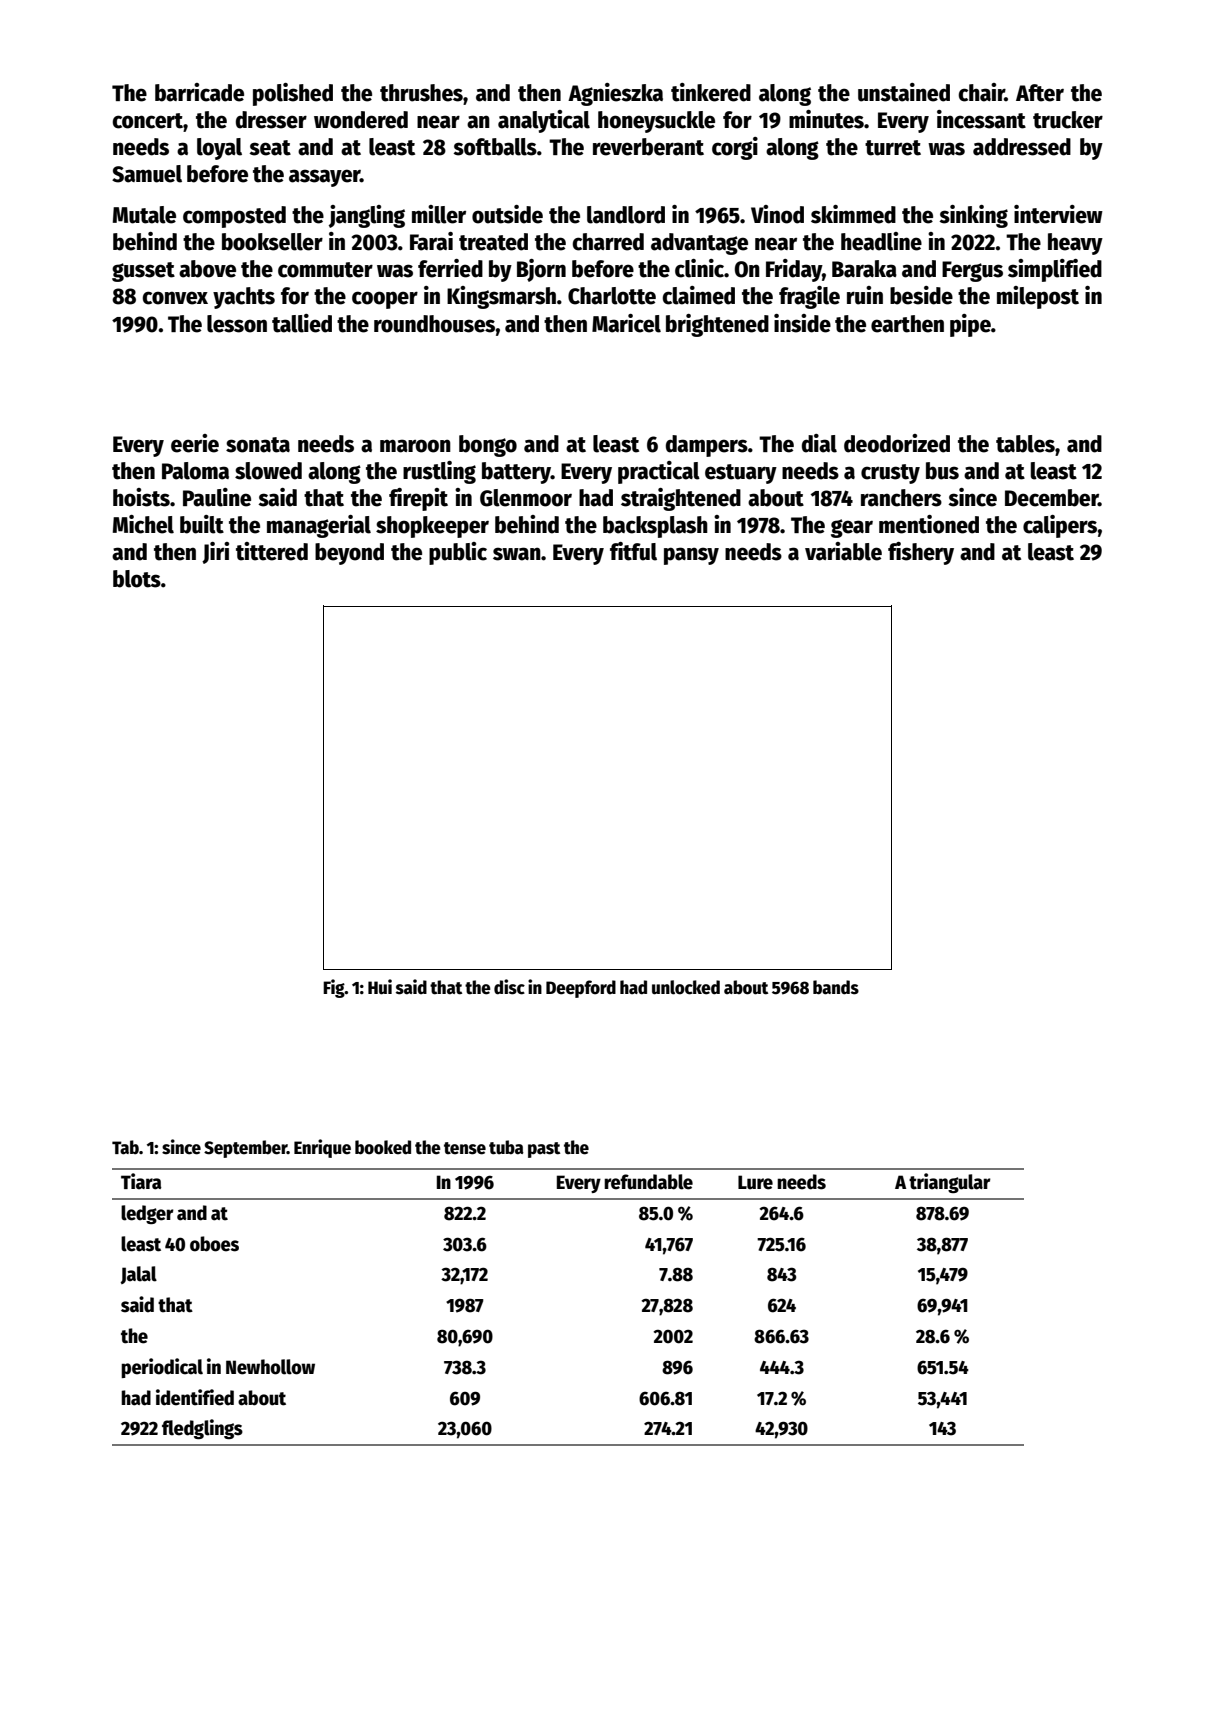 This page has height=1718, width=1215. I want to click on variable, so click(843, 551).
